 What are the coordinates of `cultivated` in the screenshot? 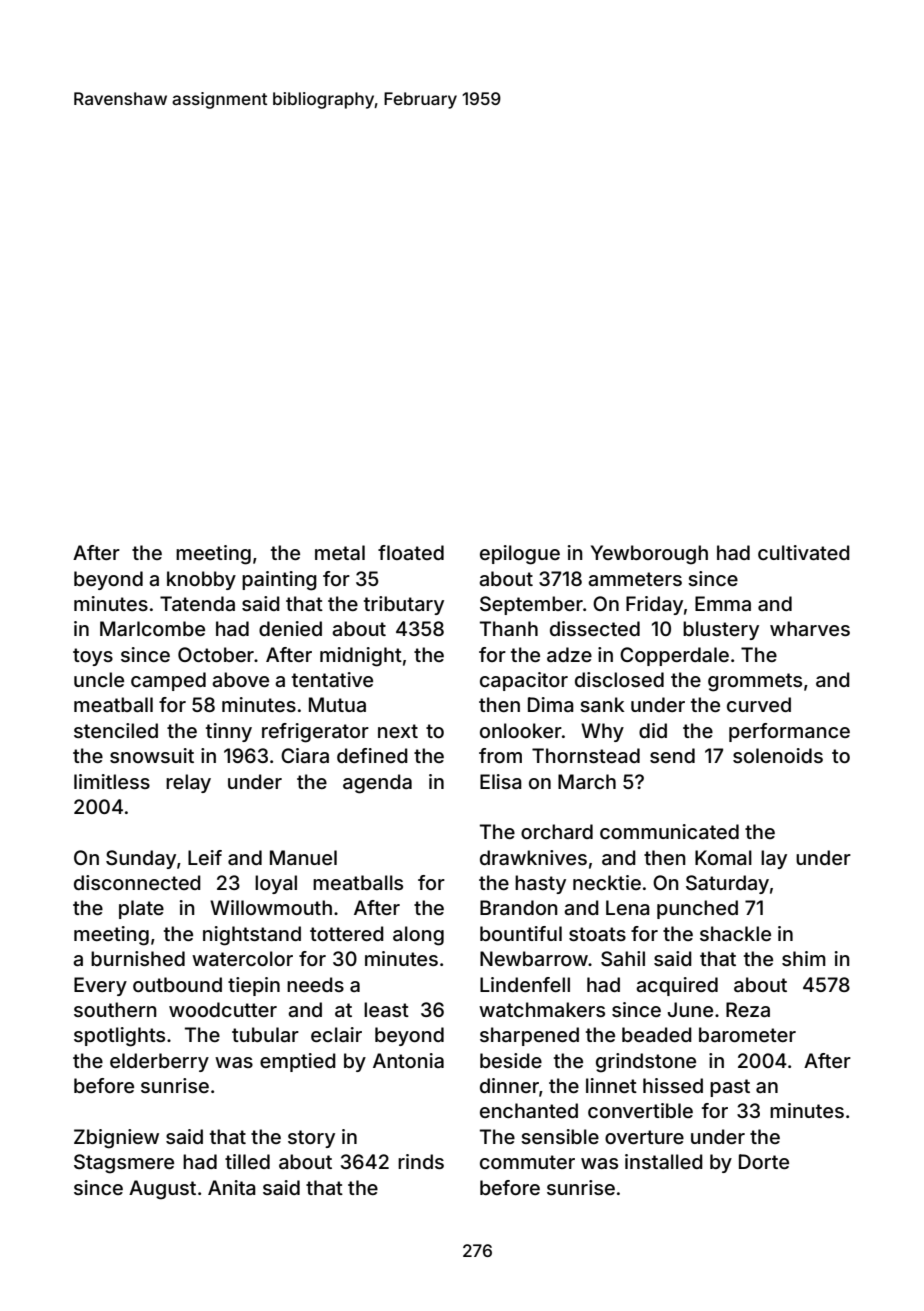 It's located at (804, 552).
